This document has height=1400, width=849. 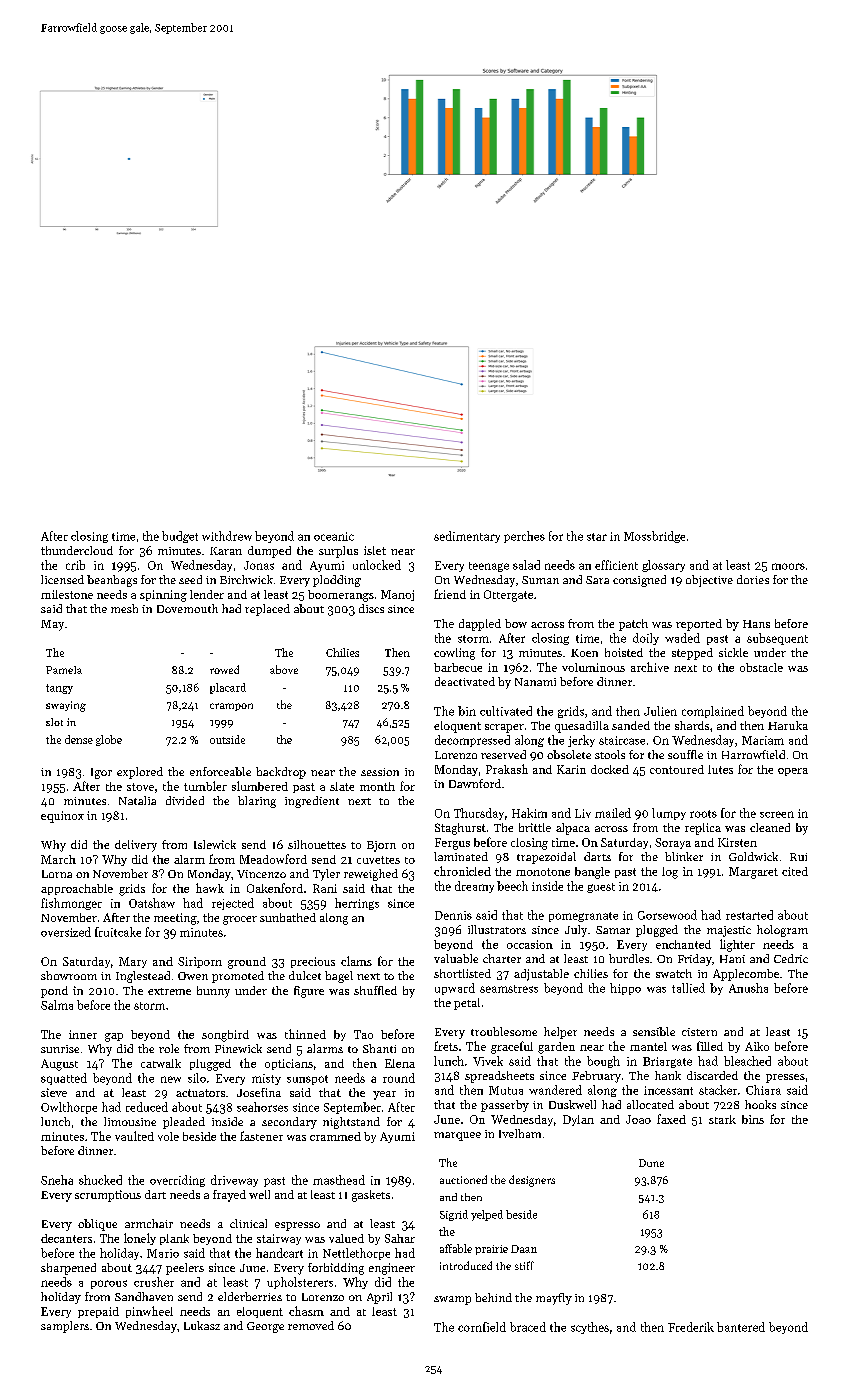 I want to click on Dylan, so click(x=578, y=1120).
